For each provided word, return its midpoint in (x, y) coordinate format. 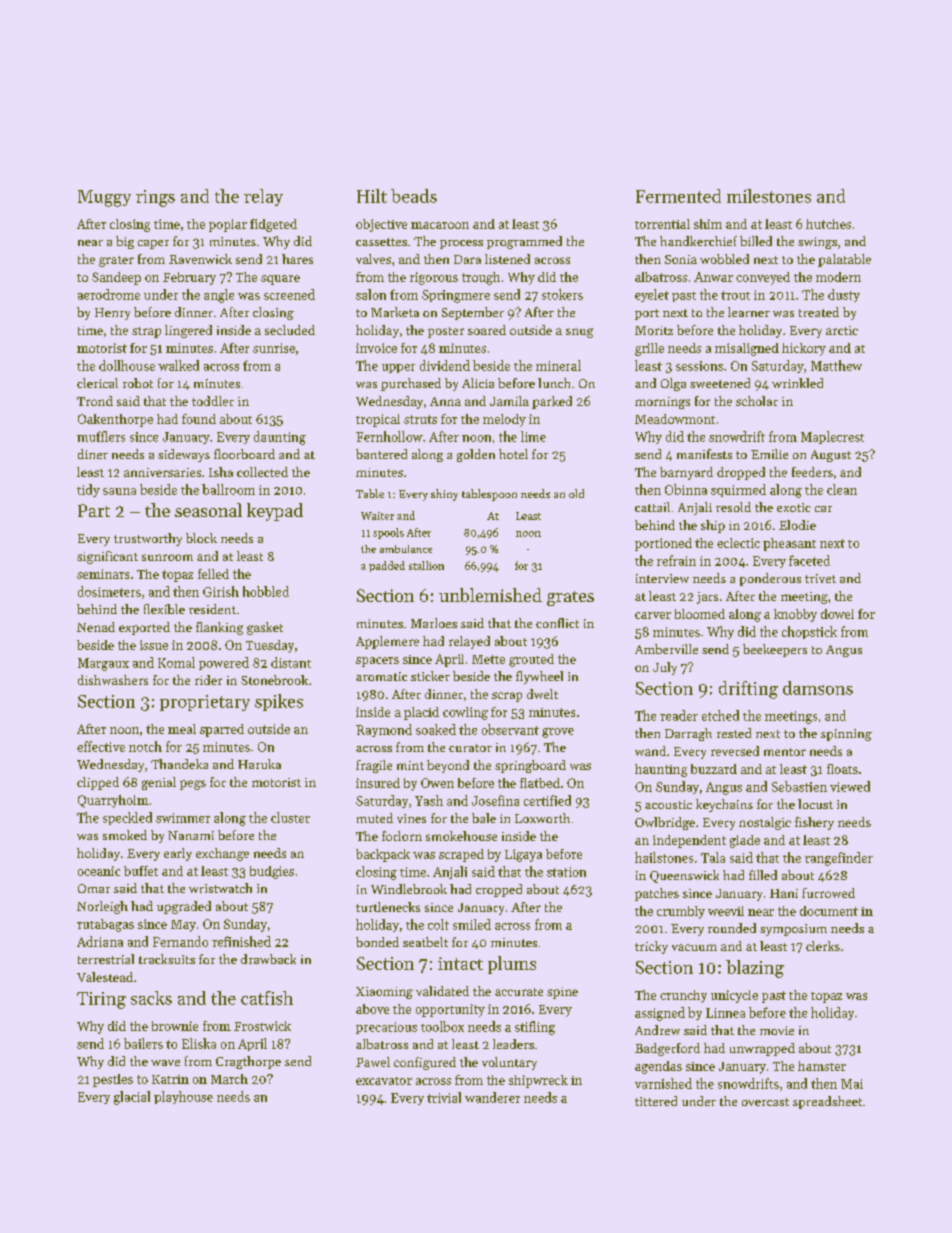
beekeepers (775, 650)
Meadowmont (675, 419)
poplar (228, 225)
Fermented (678, 196)
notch (145, 746)
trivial (444, 1097)
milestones (769, 196)
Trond (95, 401)
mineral (558, 365)
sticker (430, 676)
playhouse (183, 1097)
